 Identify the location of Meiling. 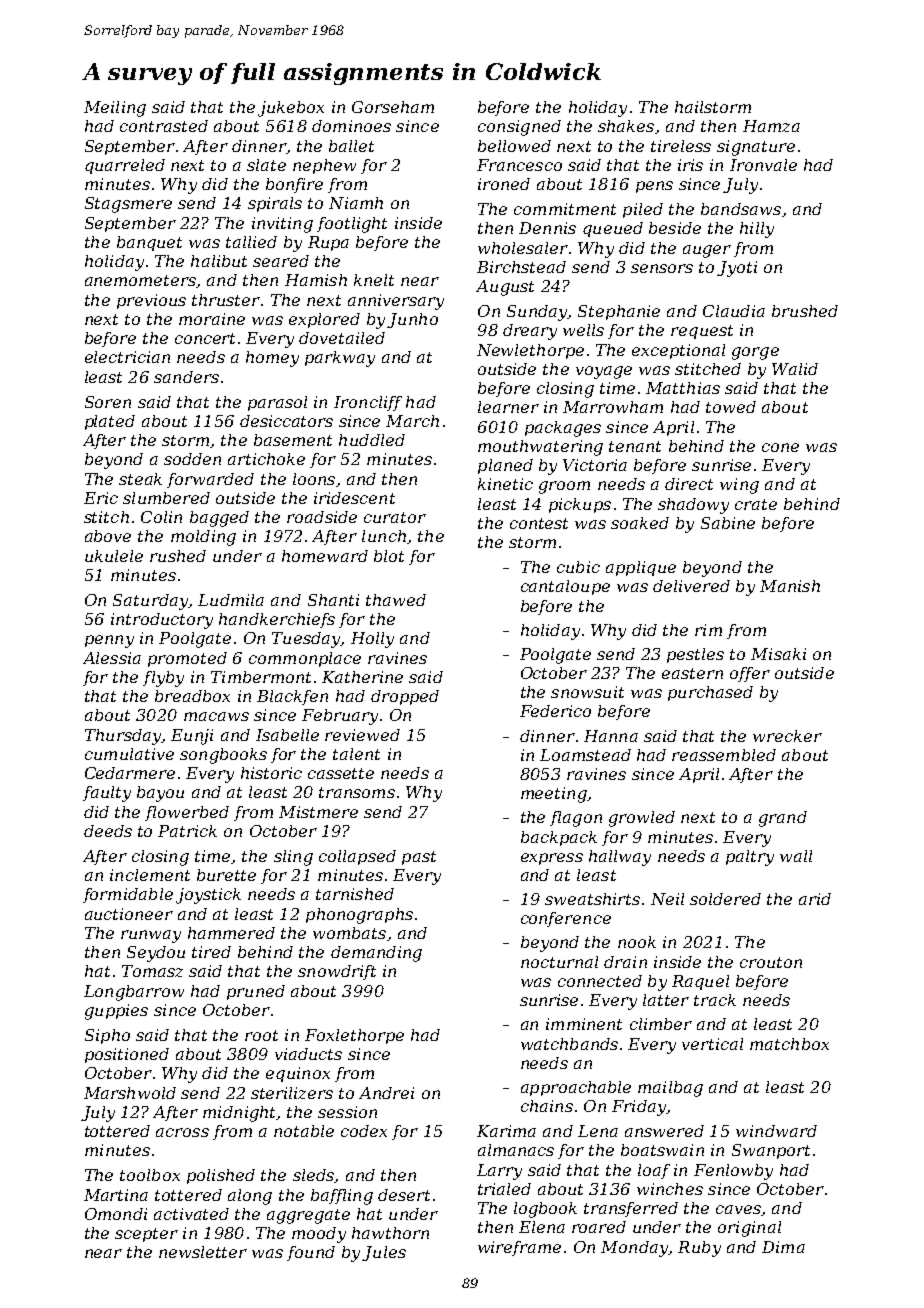
(115, 109).
